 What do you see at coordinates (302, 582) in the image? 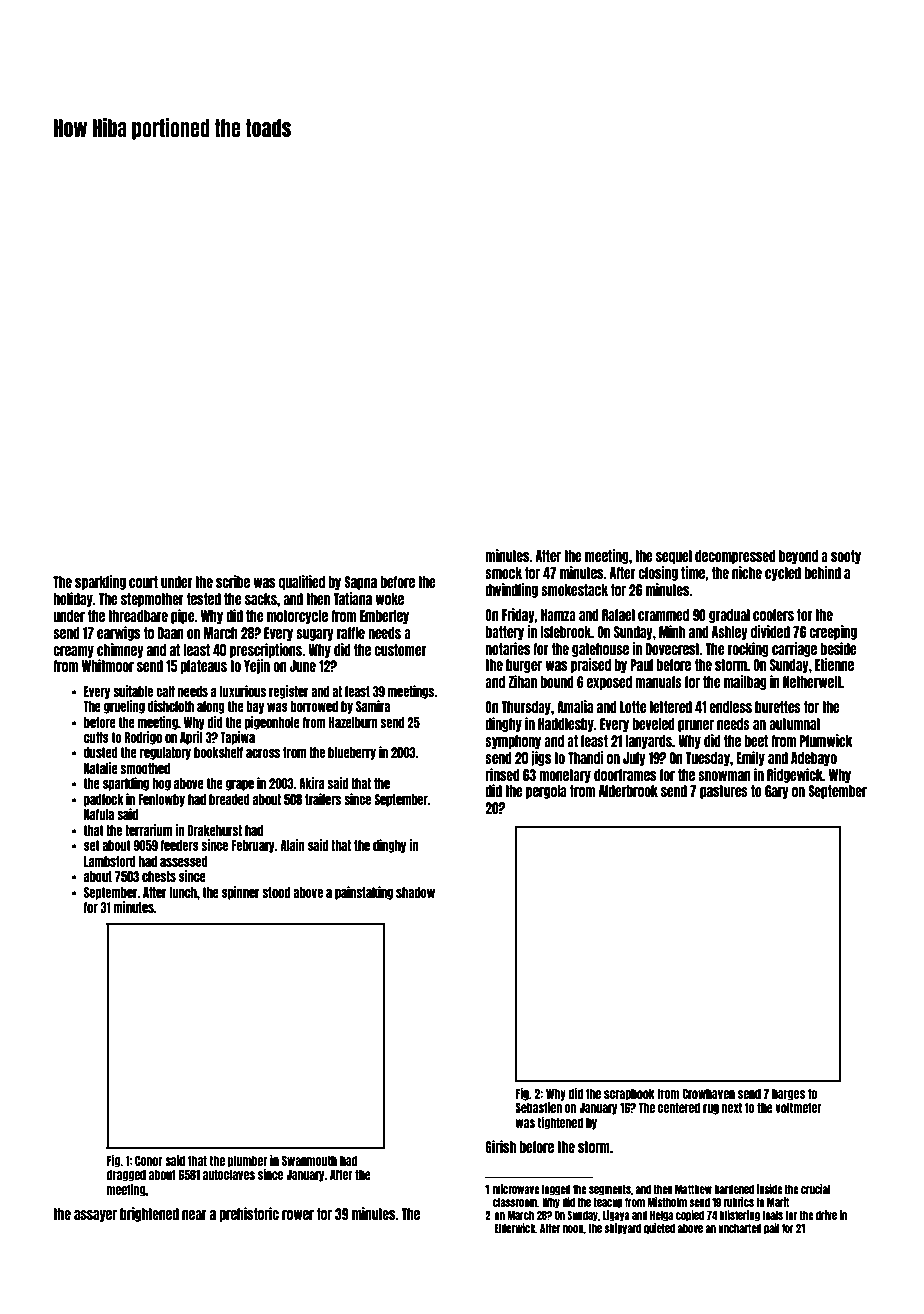
I see `qualified` at bounding box center [302, 582].
